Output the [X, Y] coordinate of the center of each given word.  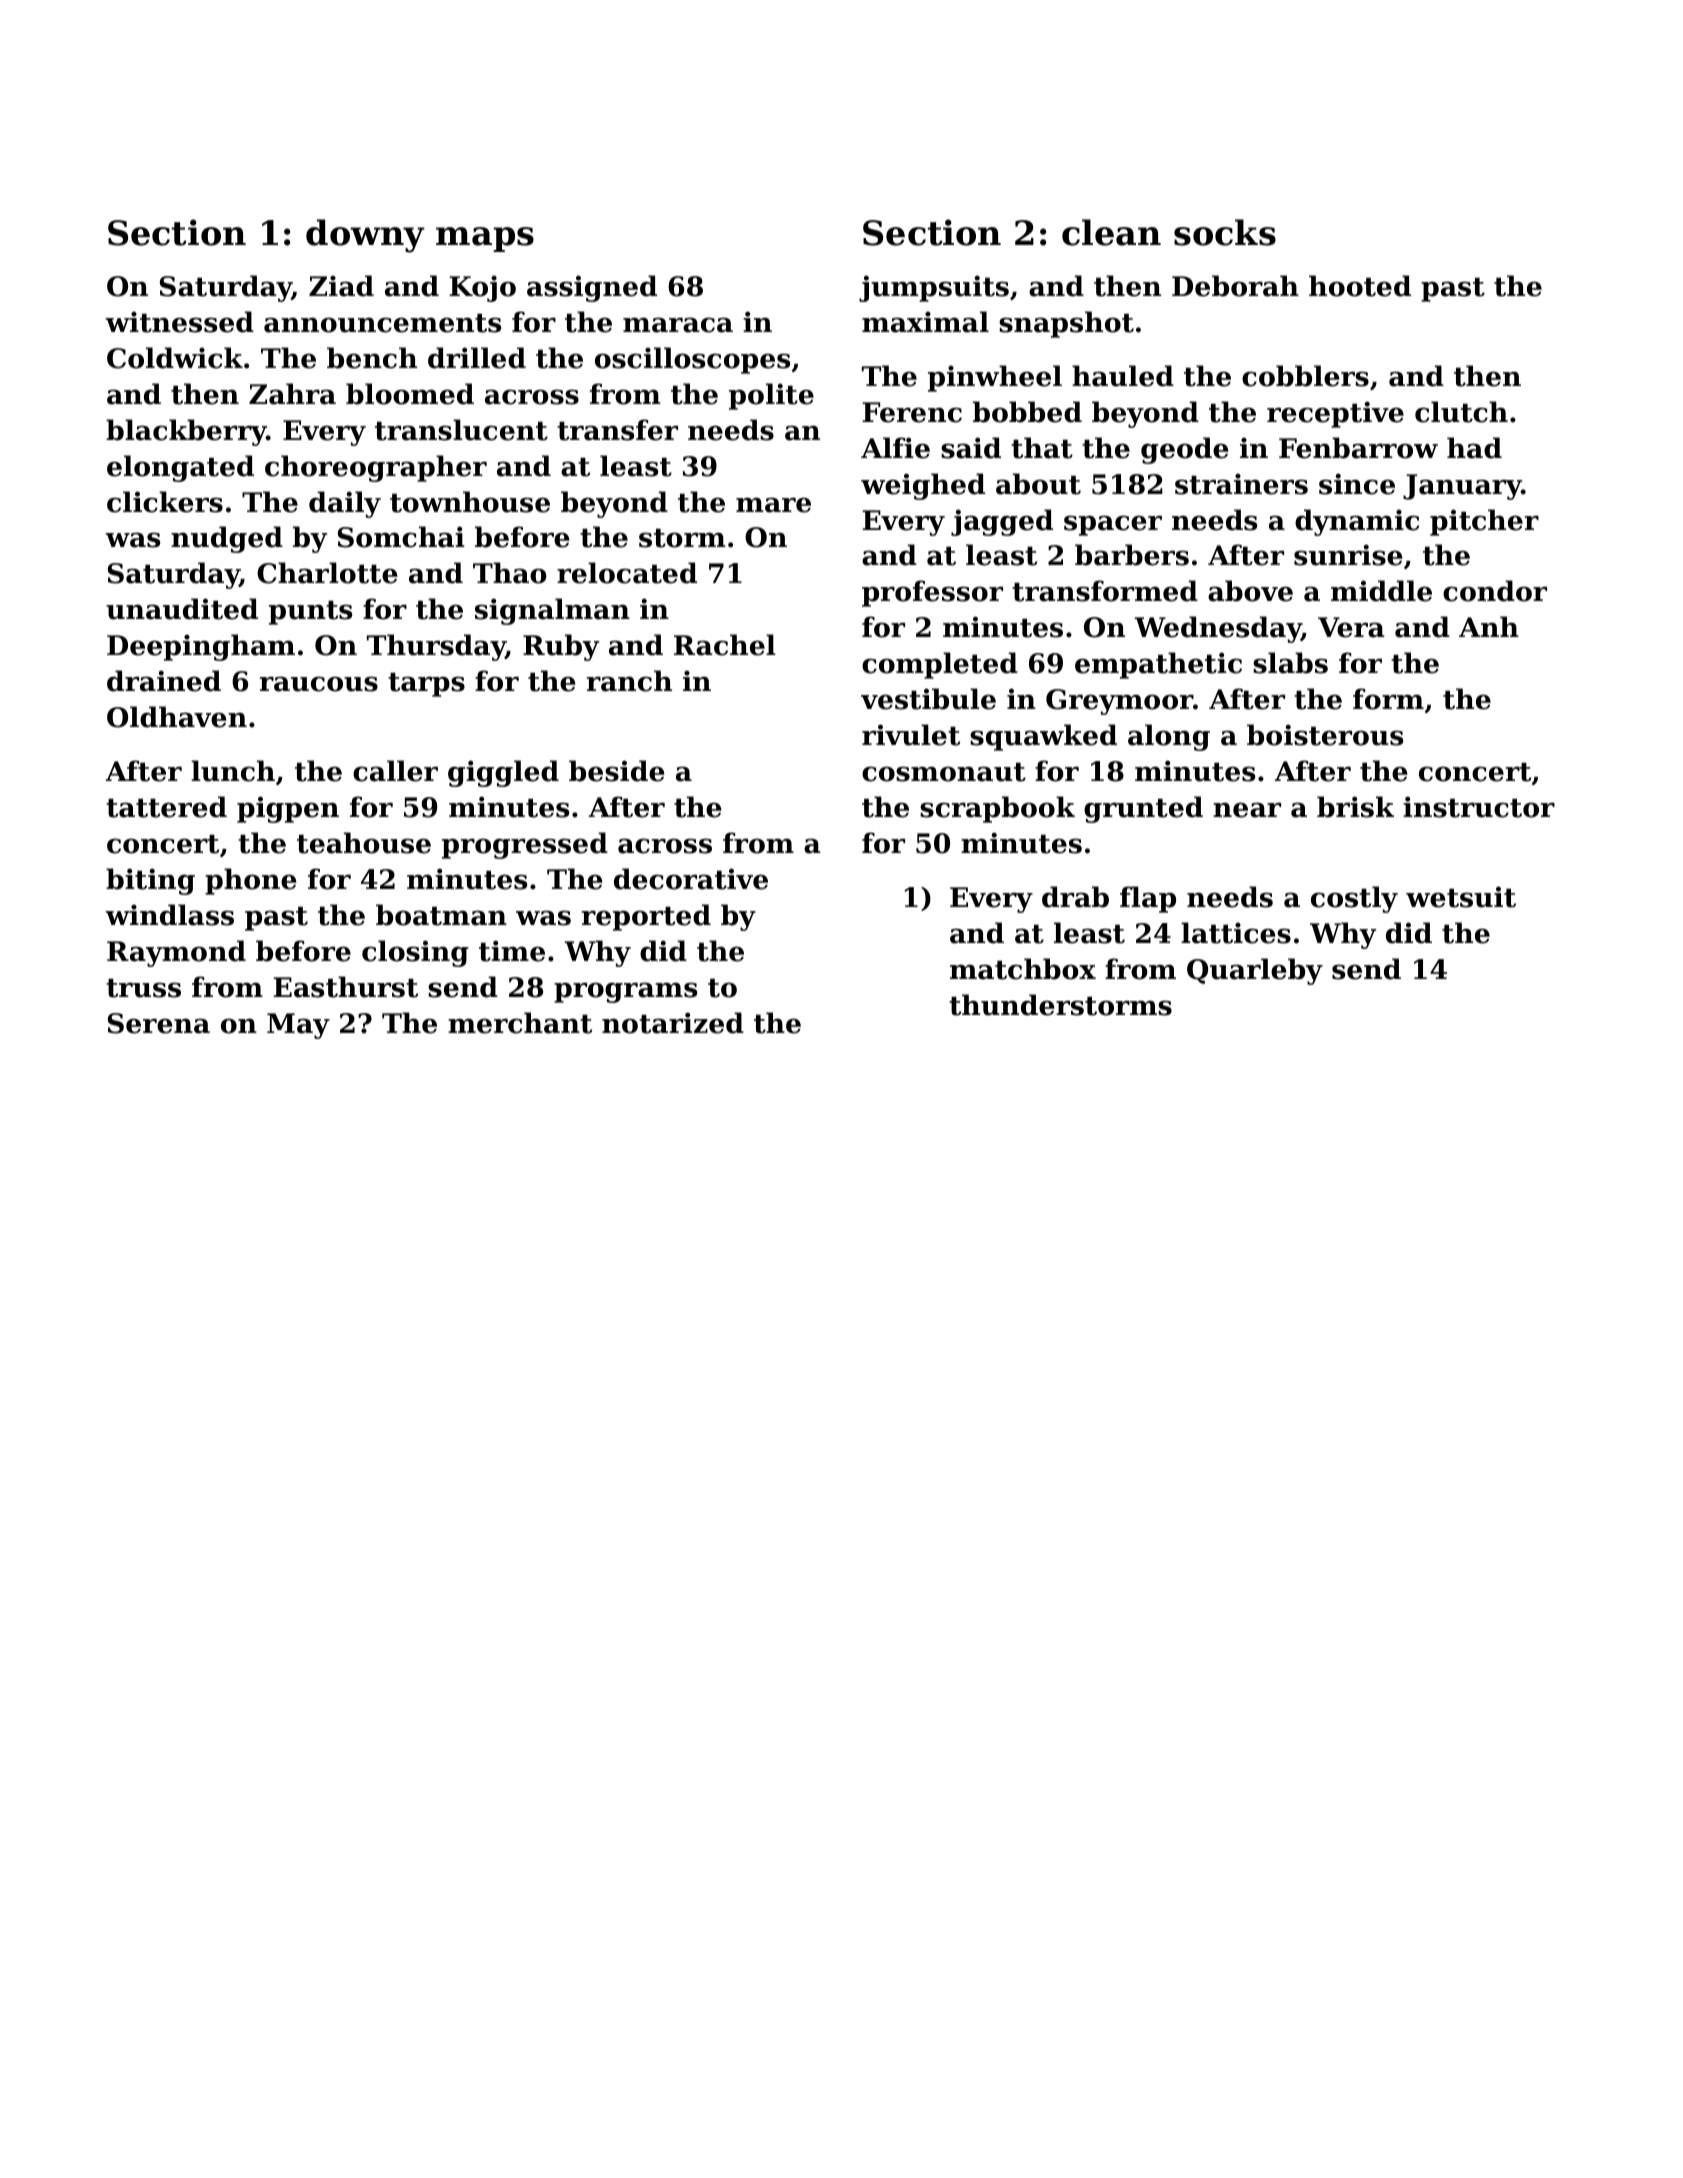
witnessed [180, 322]
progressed [525, 845]
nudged [227, 539]
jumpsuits [934, 288]
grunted [1143, 809]
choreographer [376, 468]
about [1038, 484]
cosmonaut [944, 772]
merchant [520, 1023]
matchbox [1023, 969]
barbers [1132, 555]
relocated [627, 573]
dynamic [1357, 522]
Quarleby [1255, 971]
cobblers [1305, 376]
